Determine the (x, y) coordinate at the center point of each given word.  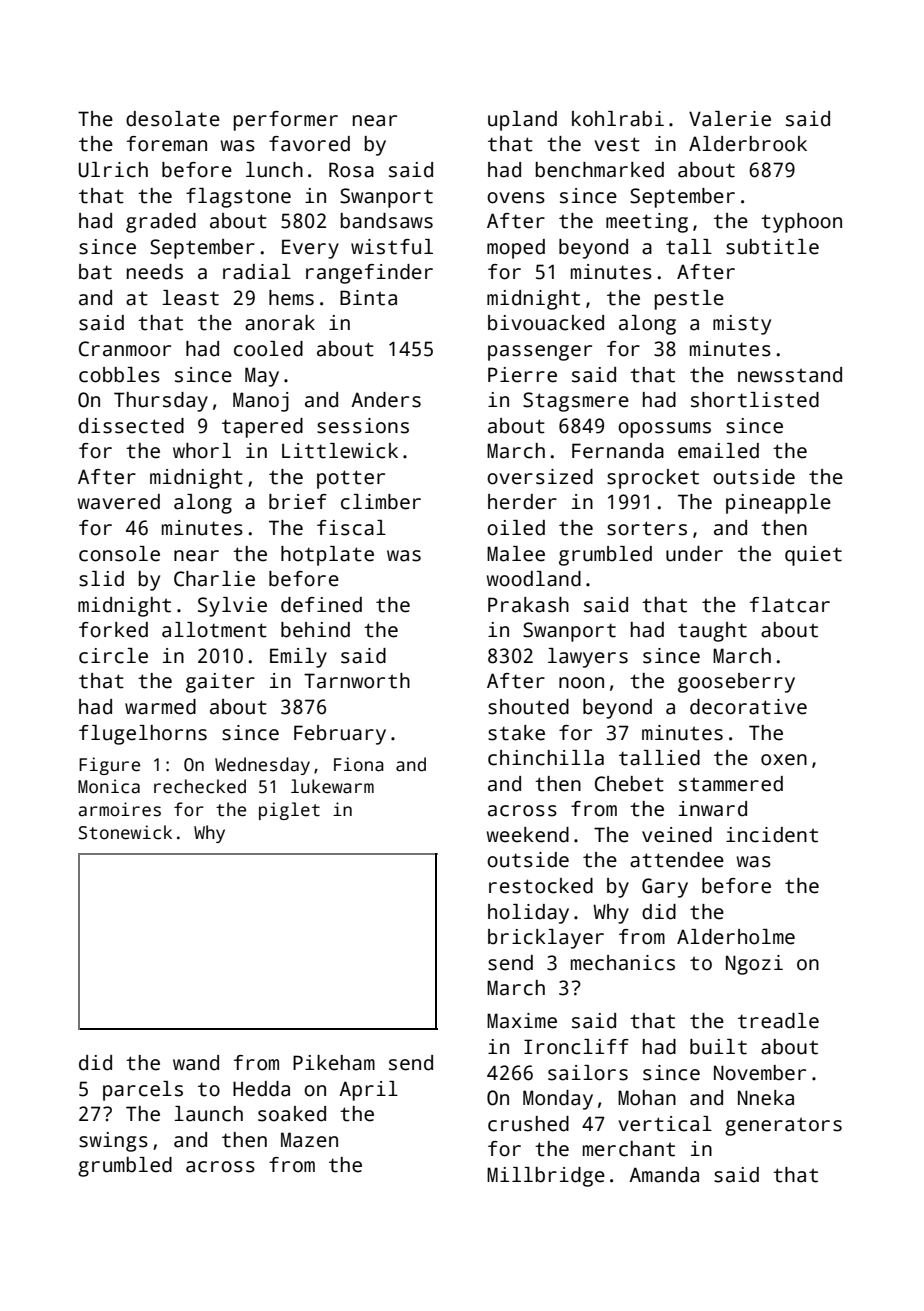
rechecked (200, 786)
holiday (528, 914)
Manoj (261, 402)
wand (196, 1063)
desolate (173, 119)
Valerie (730, 119)
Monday (558, 1100)
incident (772, 835)
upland (522, 121)
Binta (368, 298)
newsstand (790, 375)
